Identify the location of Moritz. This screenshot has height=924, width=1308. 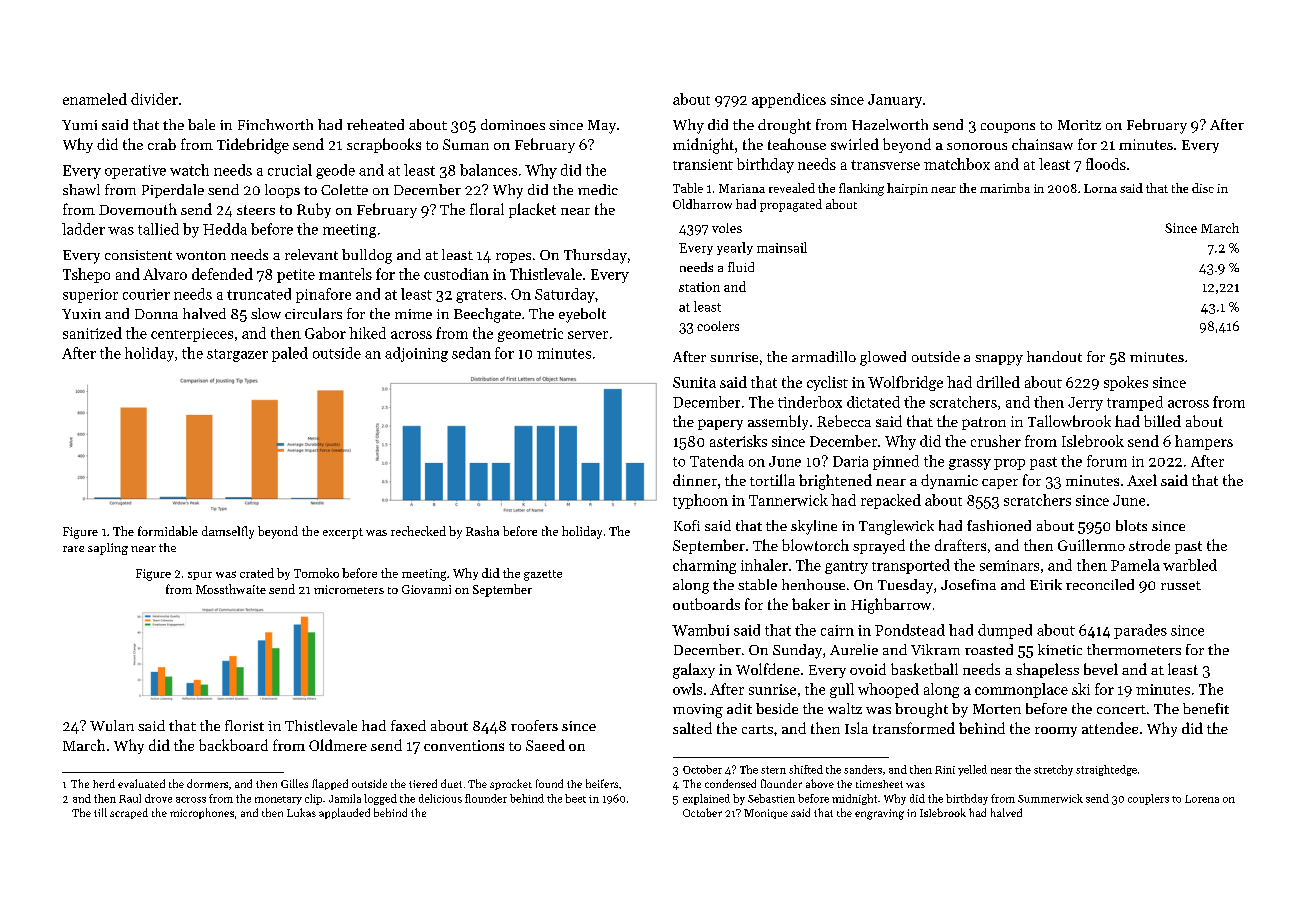
(1079, 125).
